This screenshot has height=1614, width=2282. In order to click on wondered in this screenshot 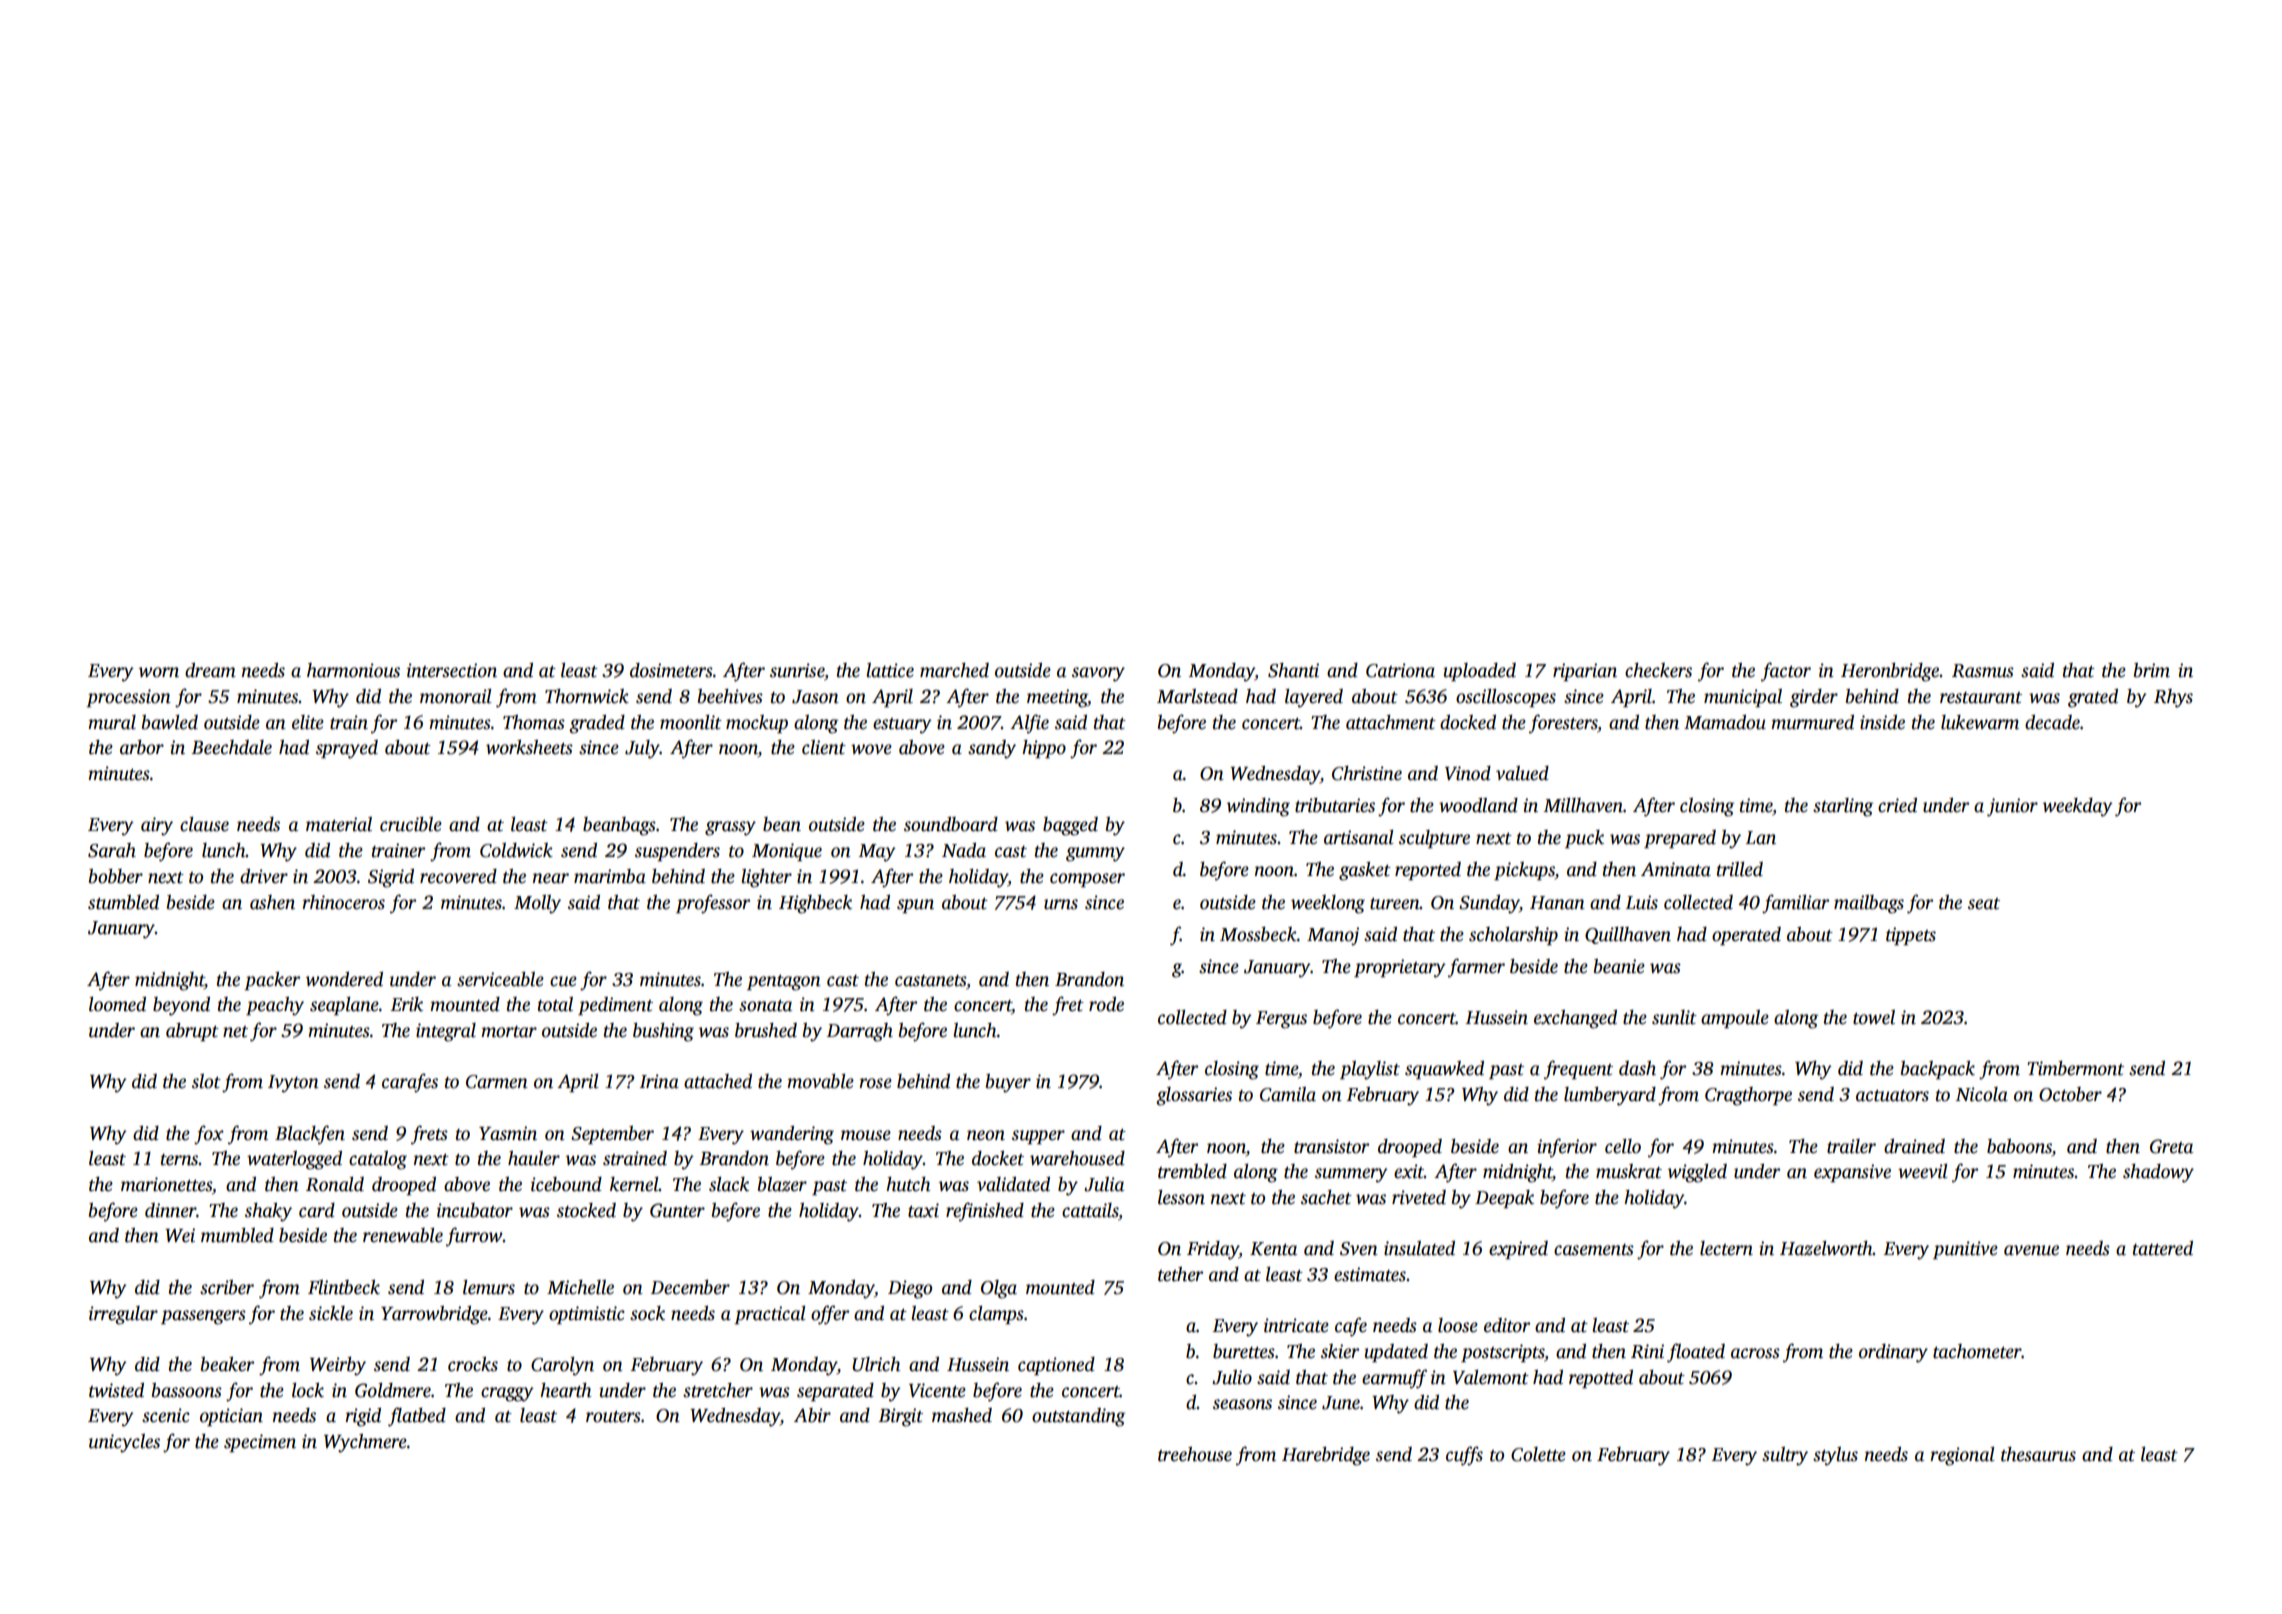, I will do `click(344, 979)`.
